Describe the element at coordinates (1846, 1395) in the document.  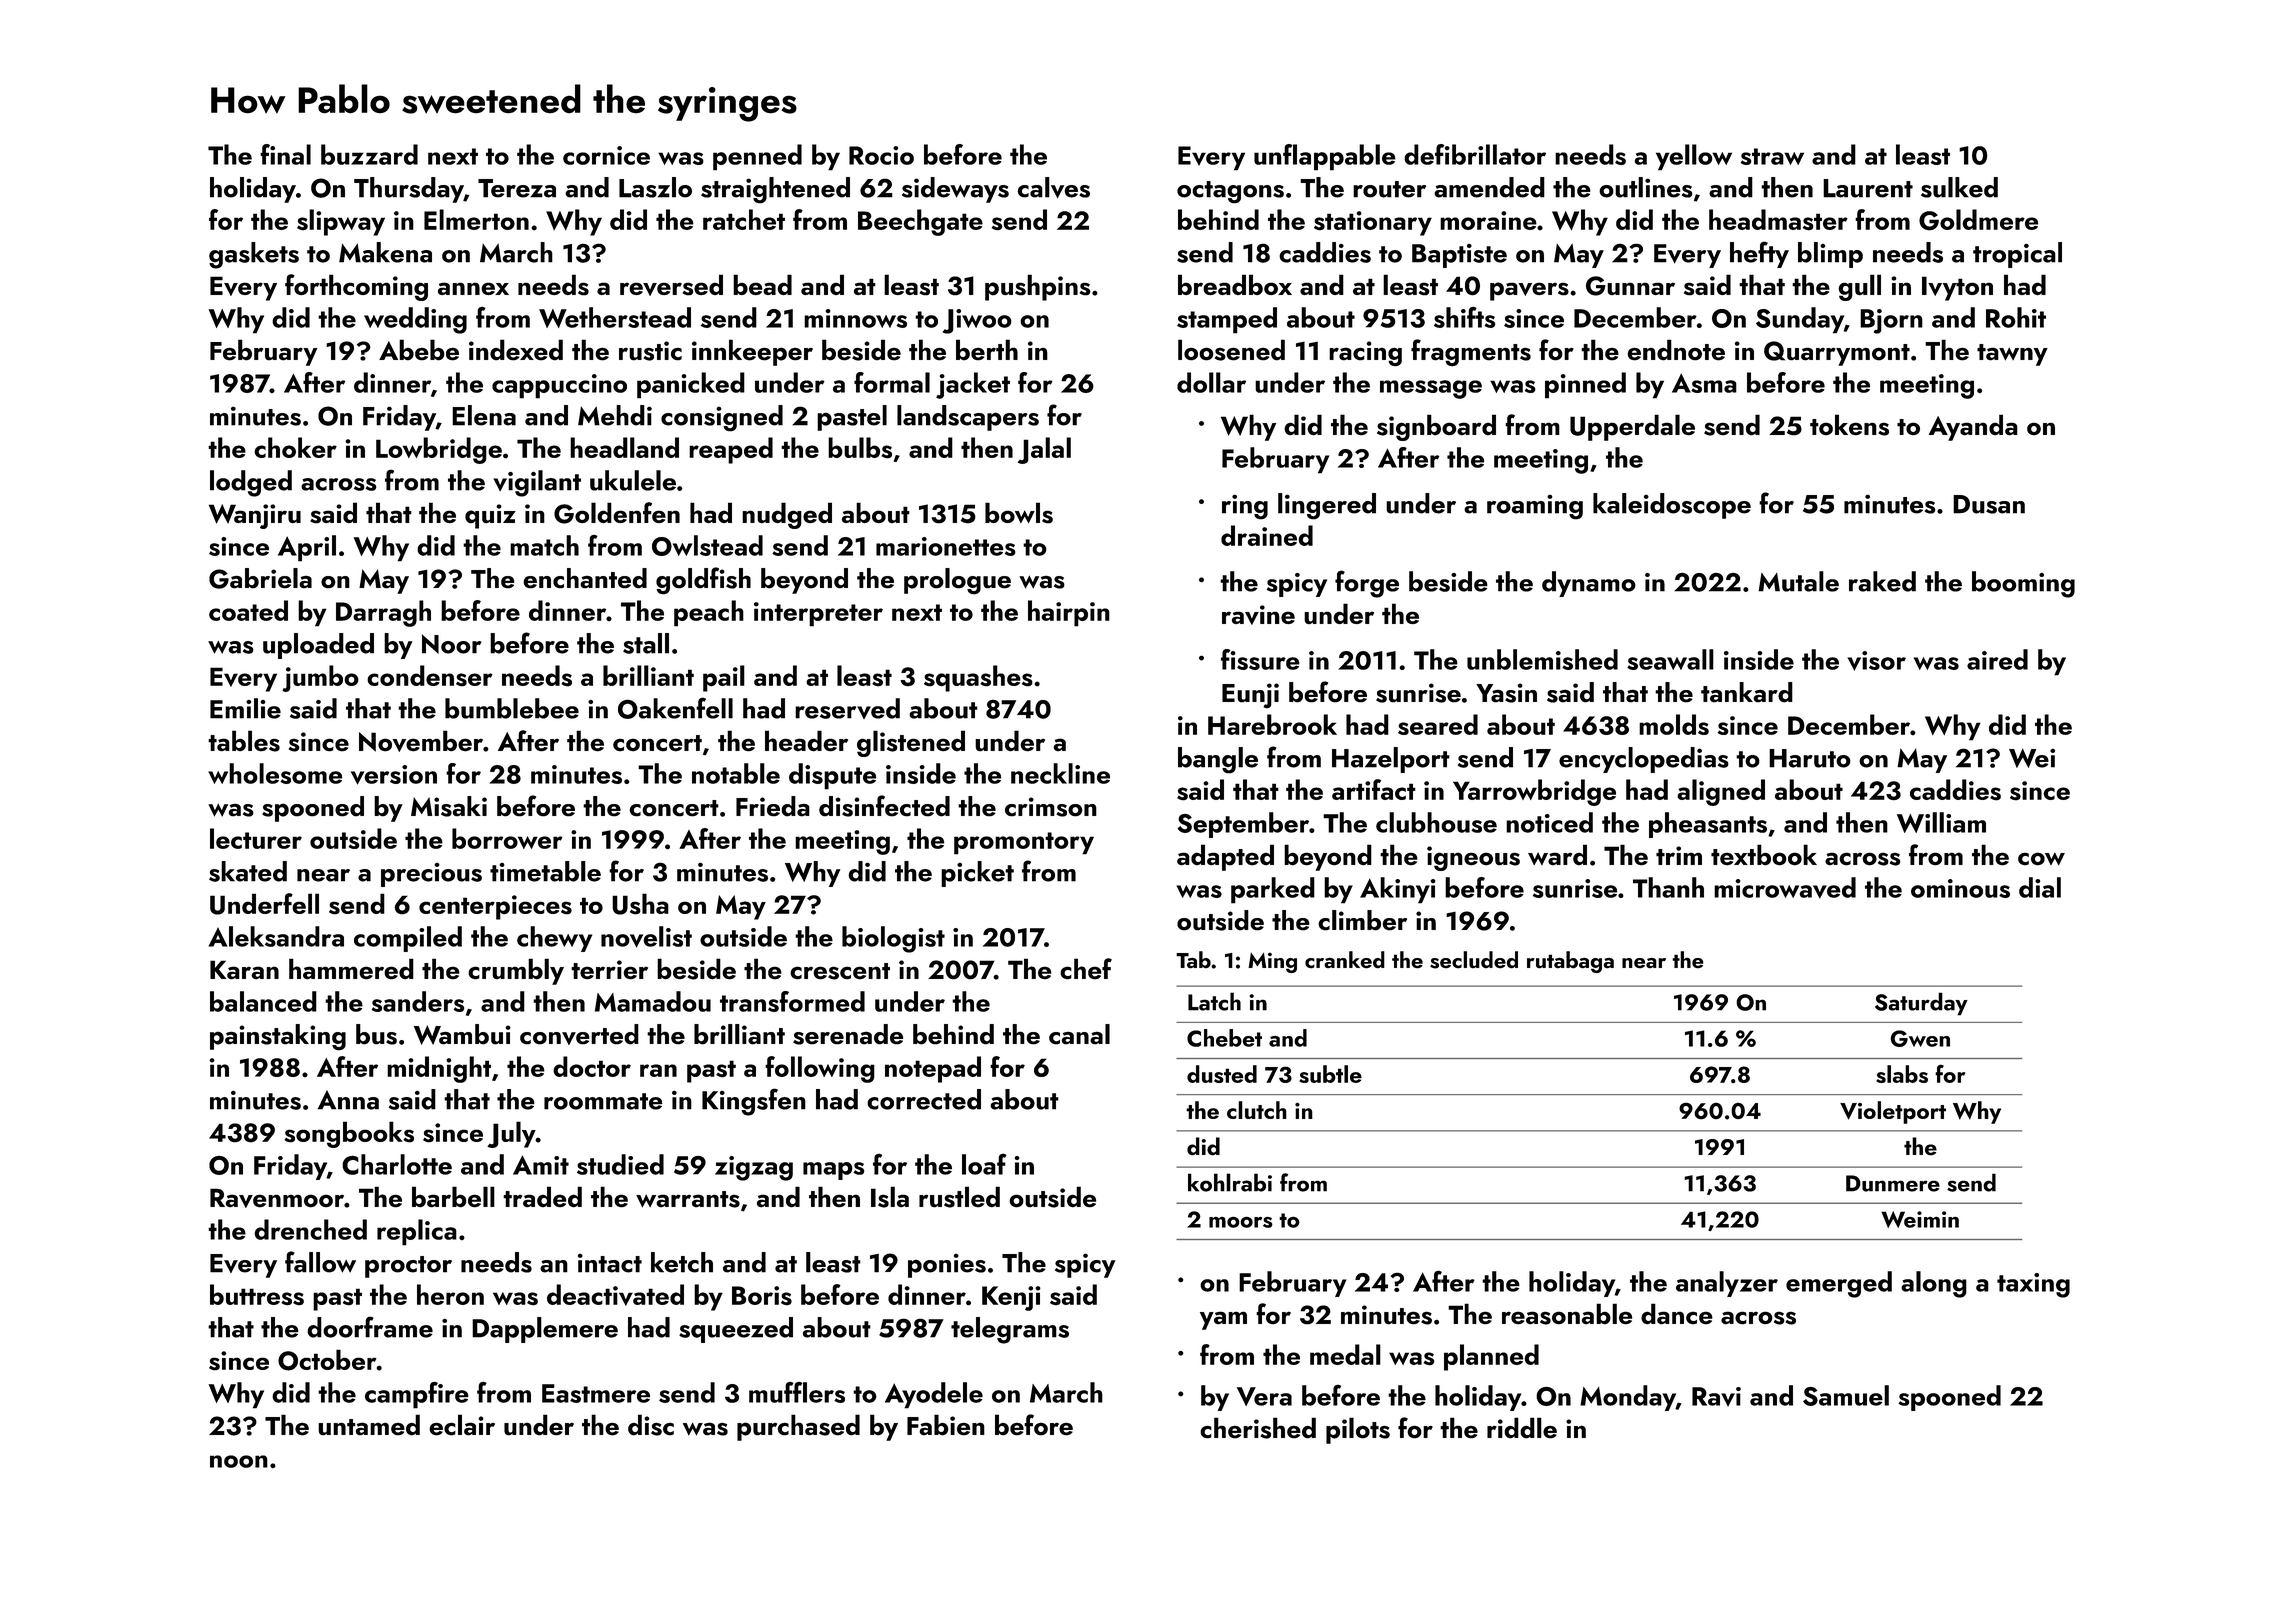
I see `Samuel` at that location.
